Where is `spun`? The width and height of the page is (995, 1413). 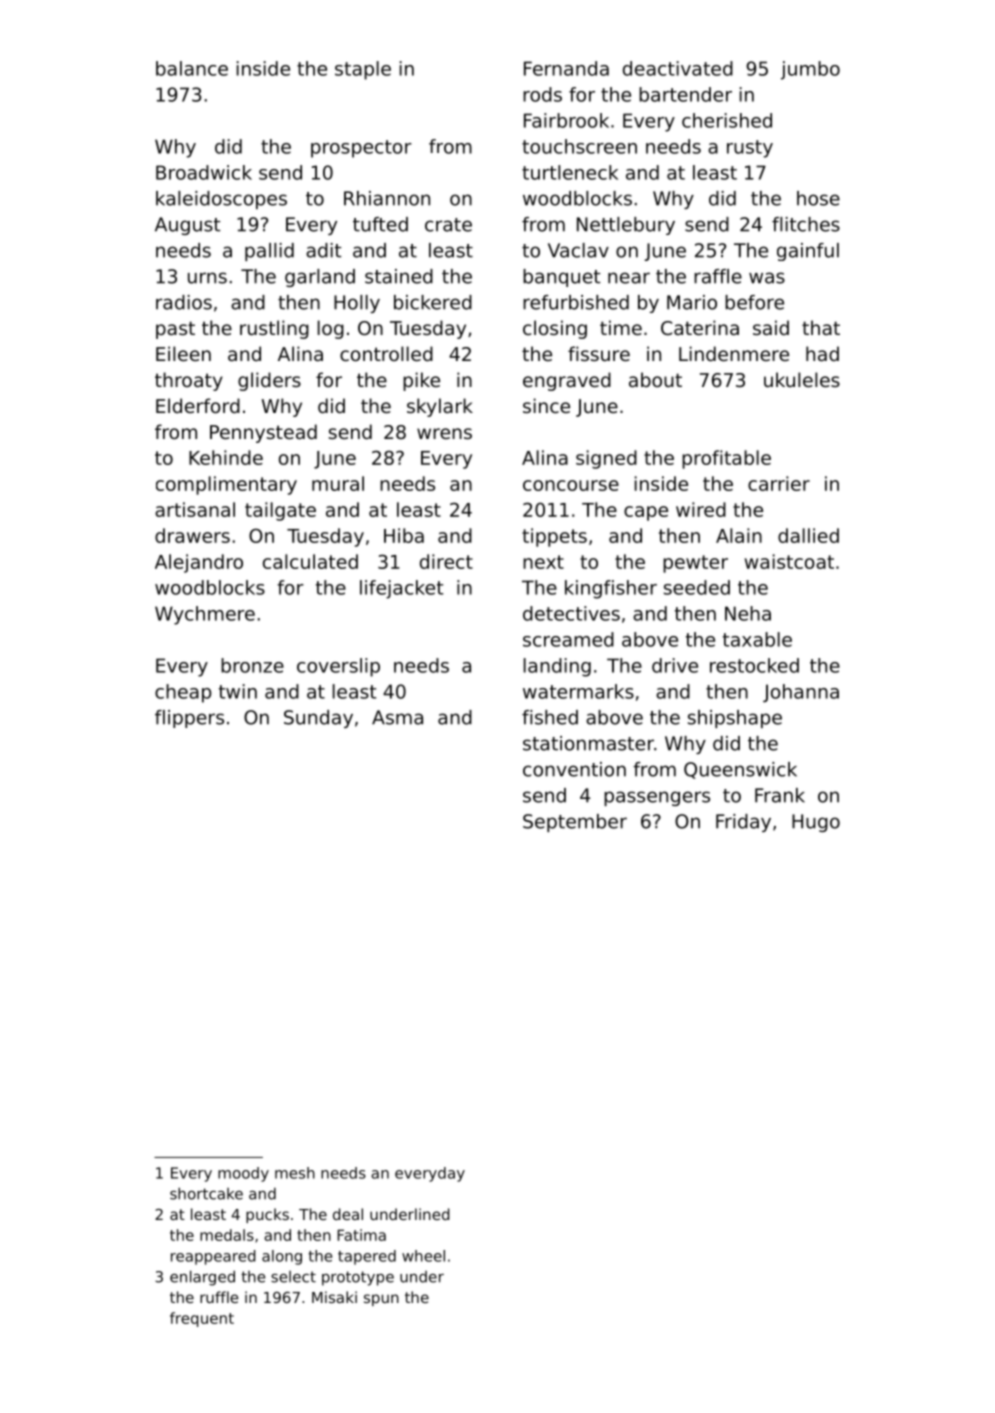
spun is located at coordinates (381, 1300).
